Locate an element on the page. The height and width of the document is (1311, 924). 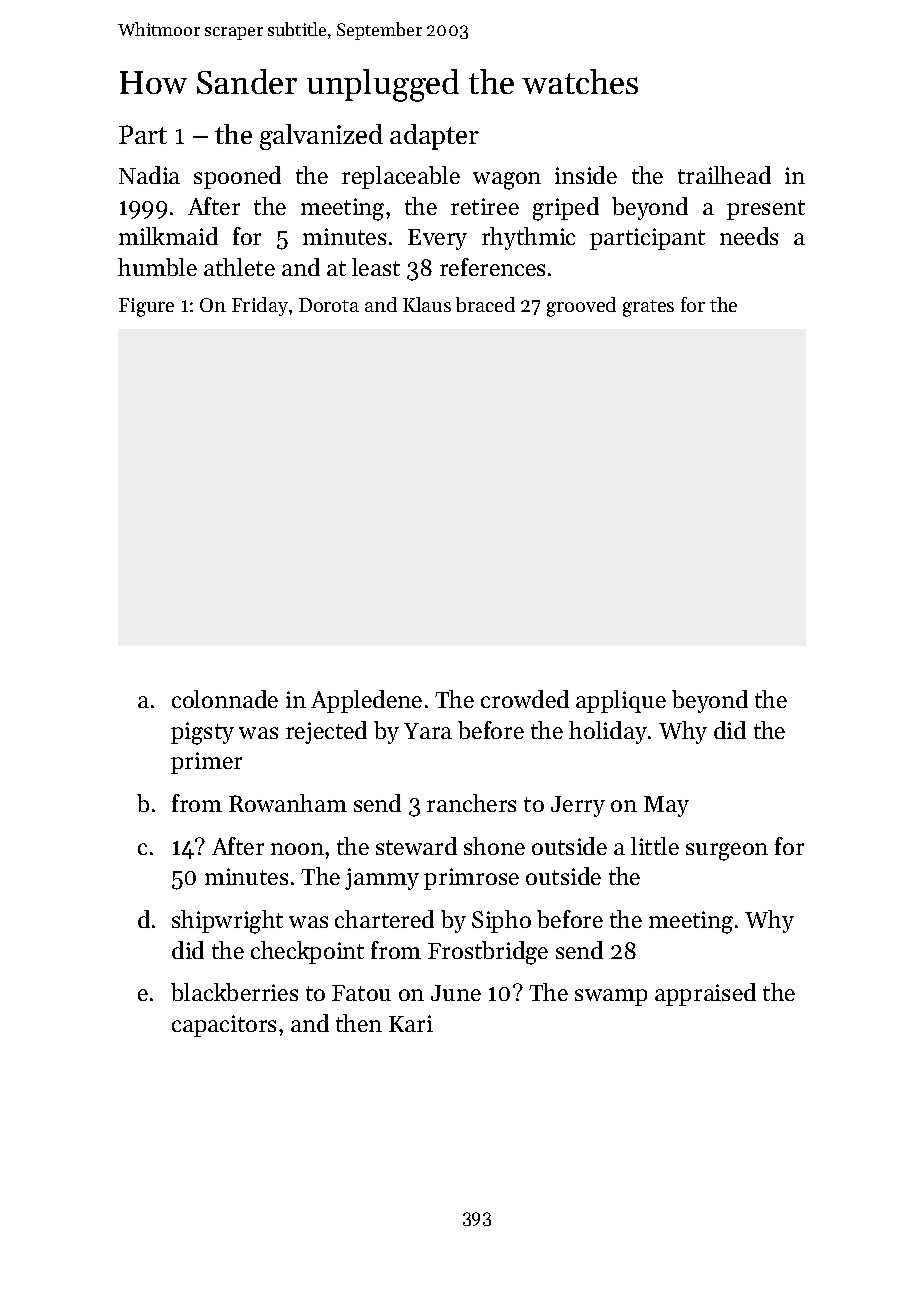
adapter is located at coordinates (434, 137).
